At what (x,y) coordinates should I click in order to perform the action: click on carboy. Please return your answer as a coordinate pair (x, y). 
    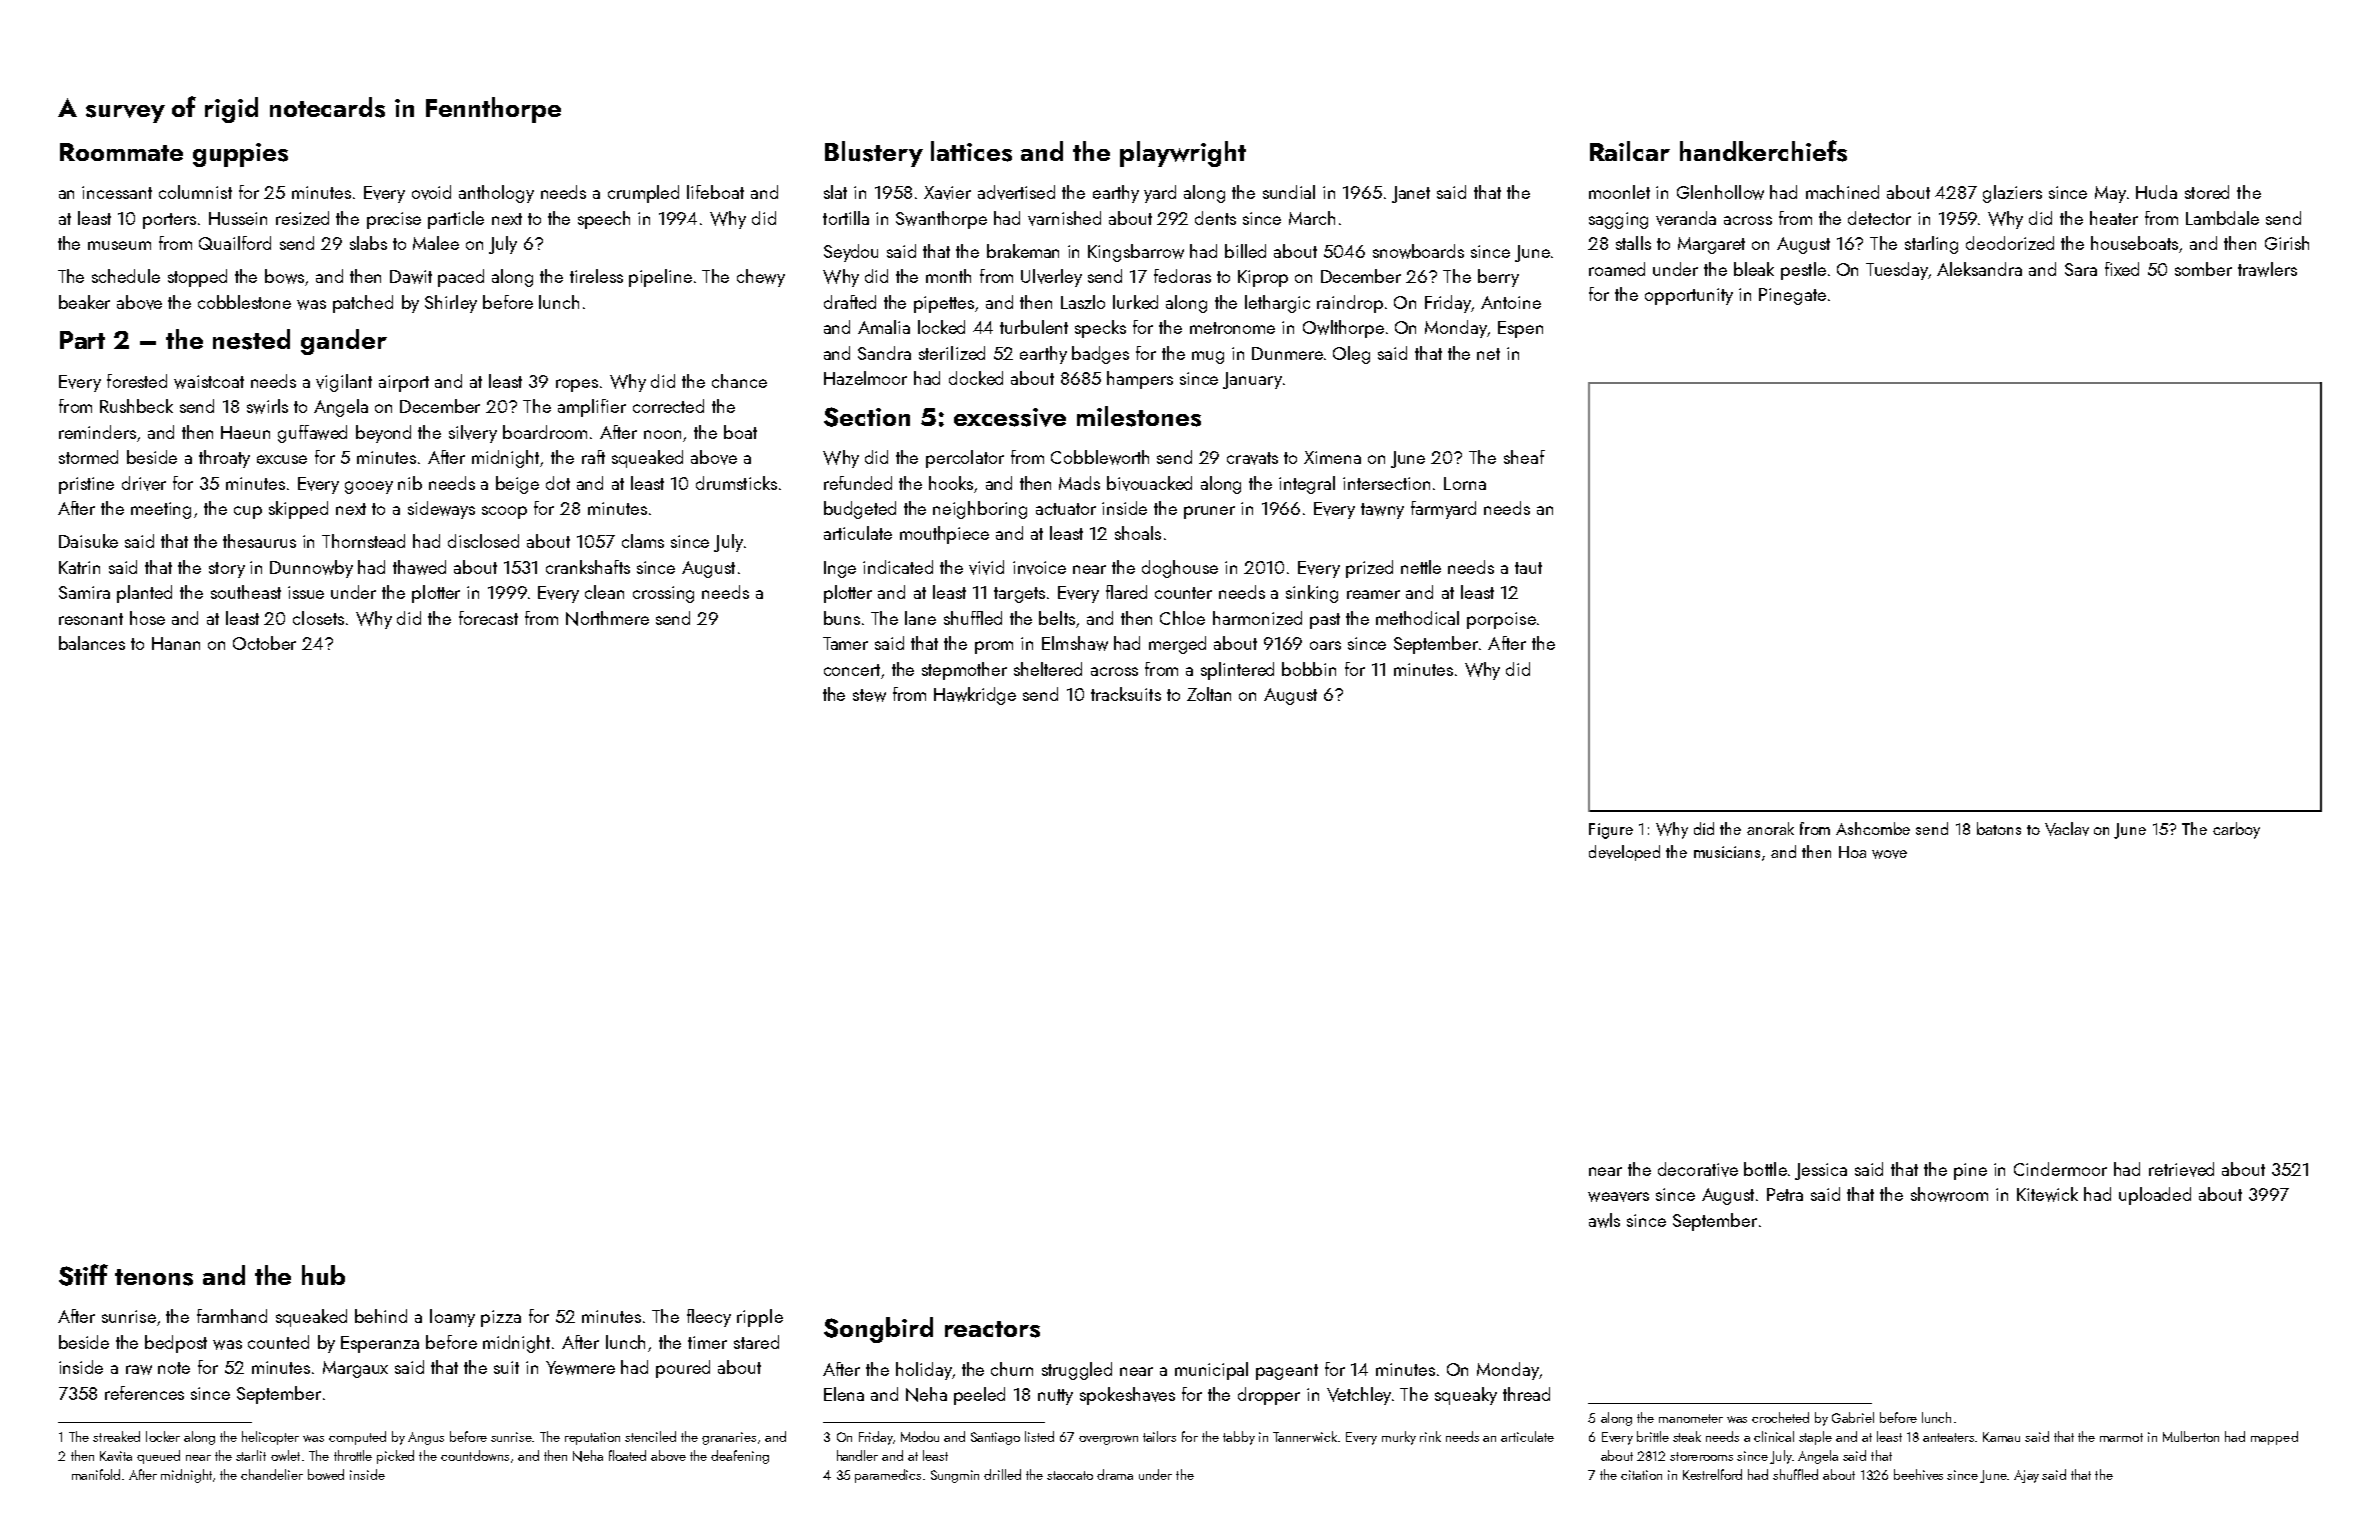
    Looking at the image, I should click on (2236, 830).
